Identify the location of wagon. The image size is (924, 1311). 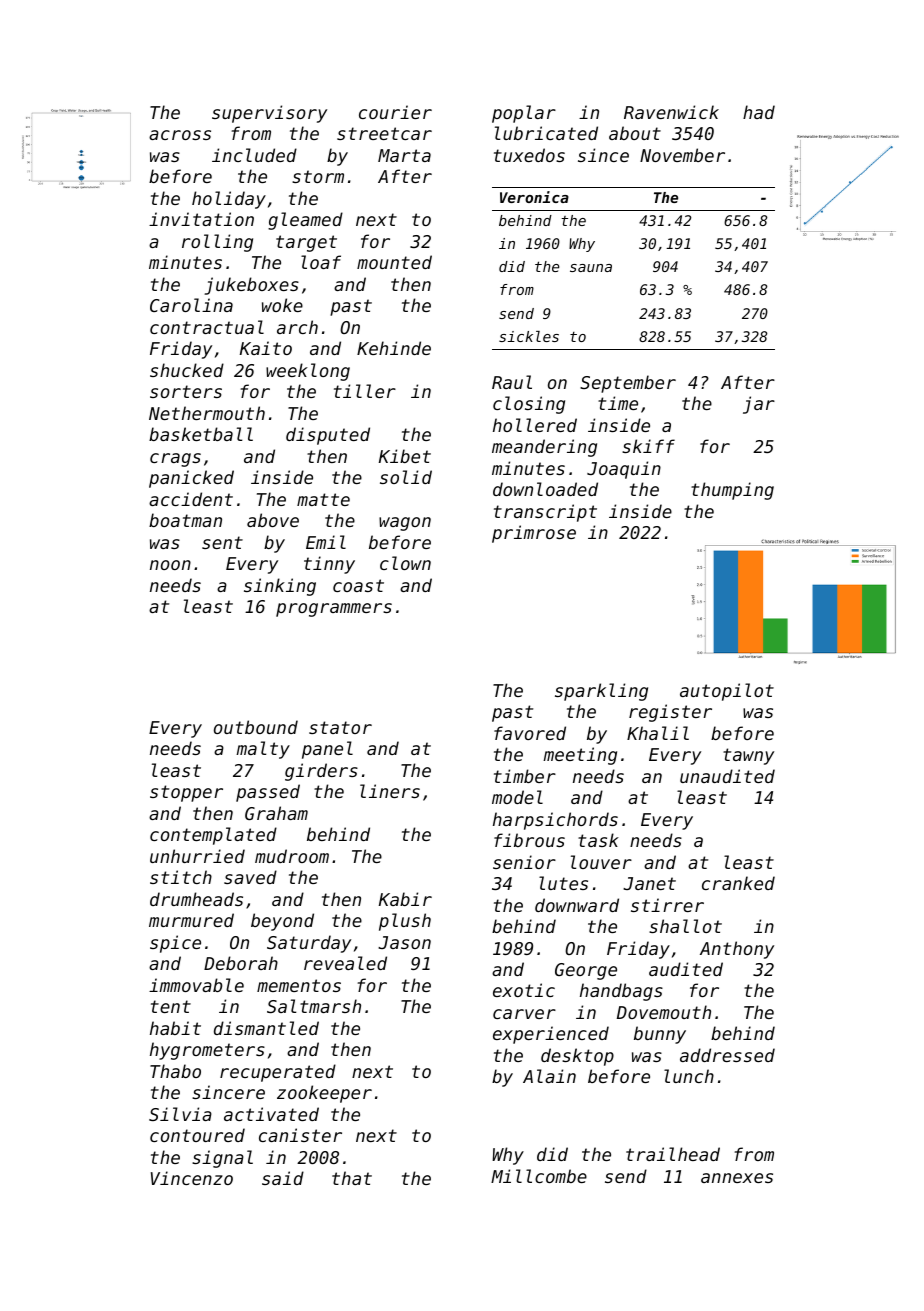
(405, 524).
